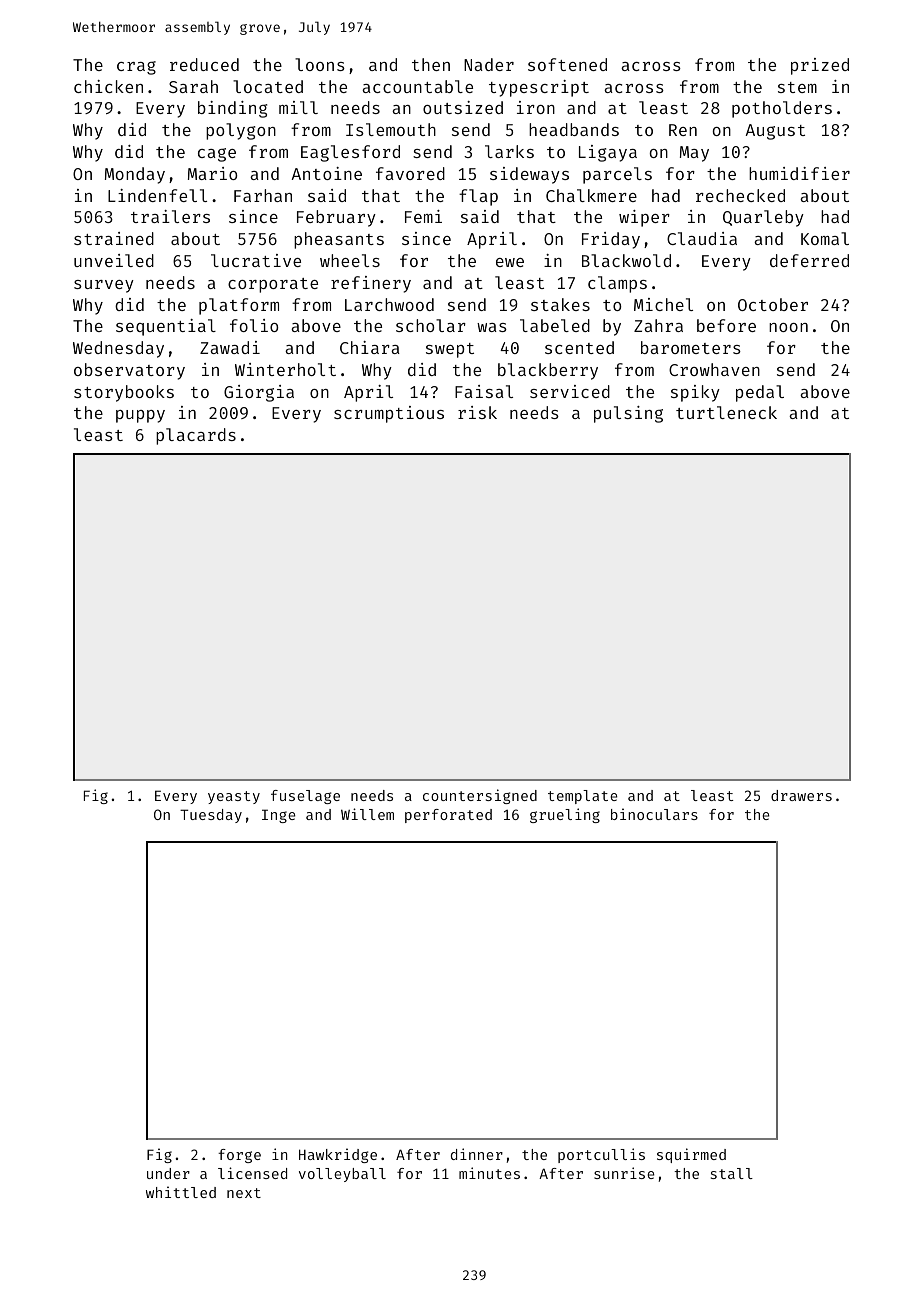 The height and width of the image is (1314, 924). I want to click on placards, so click(196, 436).
